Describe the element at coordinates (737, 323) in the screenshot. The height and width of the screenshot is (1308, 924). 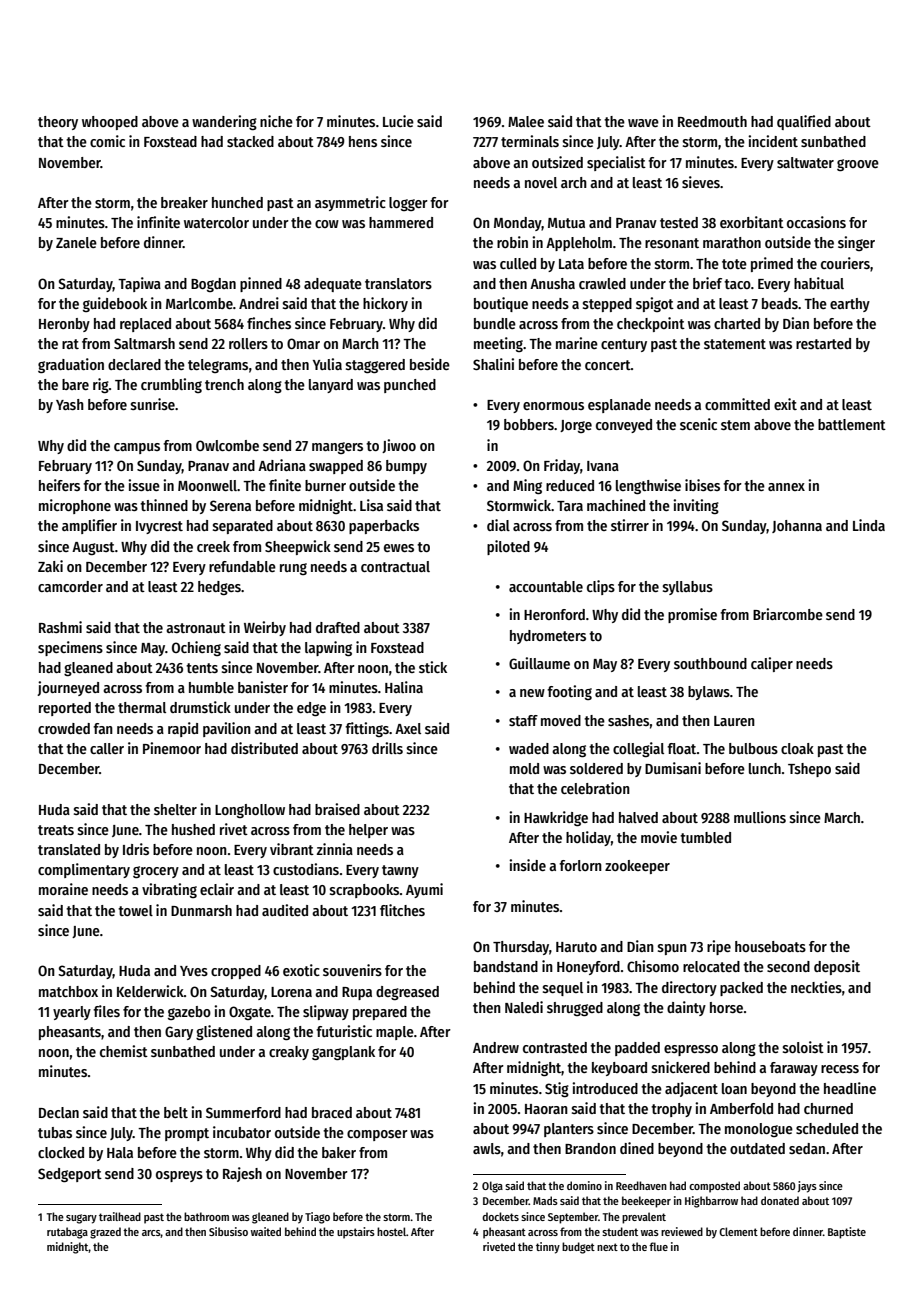
I see `charted` at that location.
